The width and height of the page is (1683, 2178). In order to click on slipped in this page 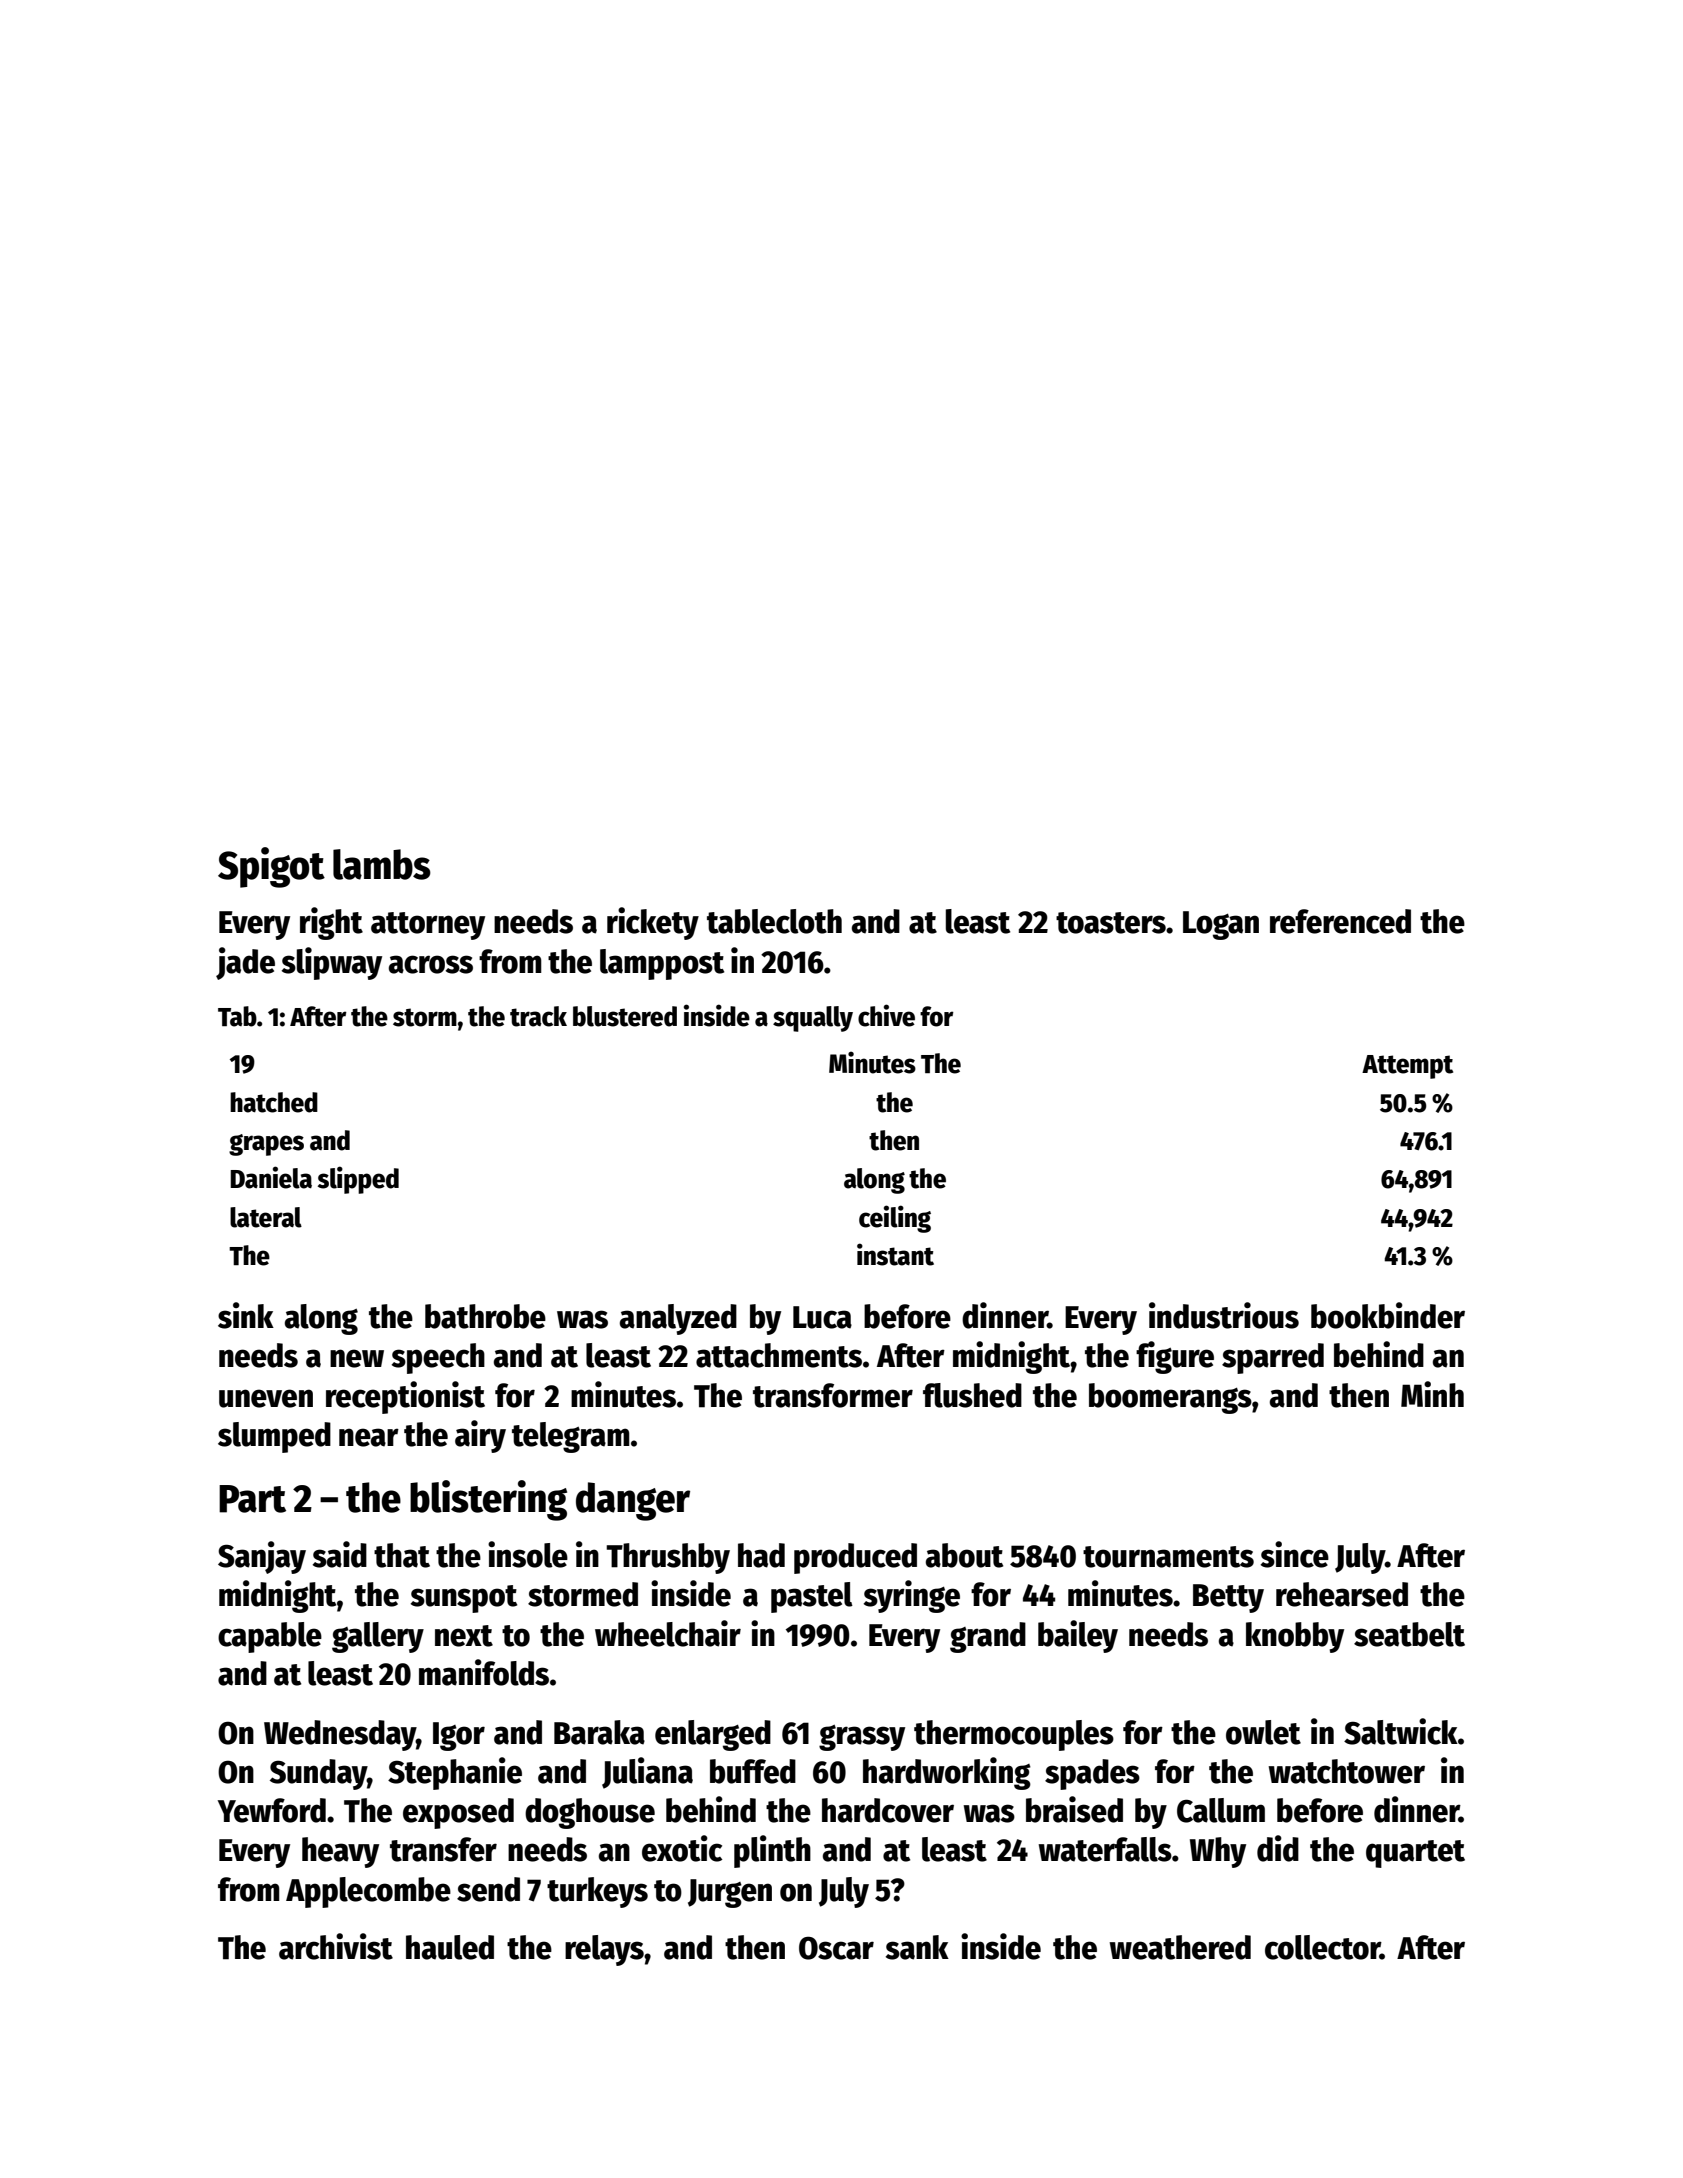, I will do `click(358, 1180)`.
